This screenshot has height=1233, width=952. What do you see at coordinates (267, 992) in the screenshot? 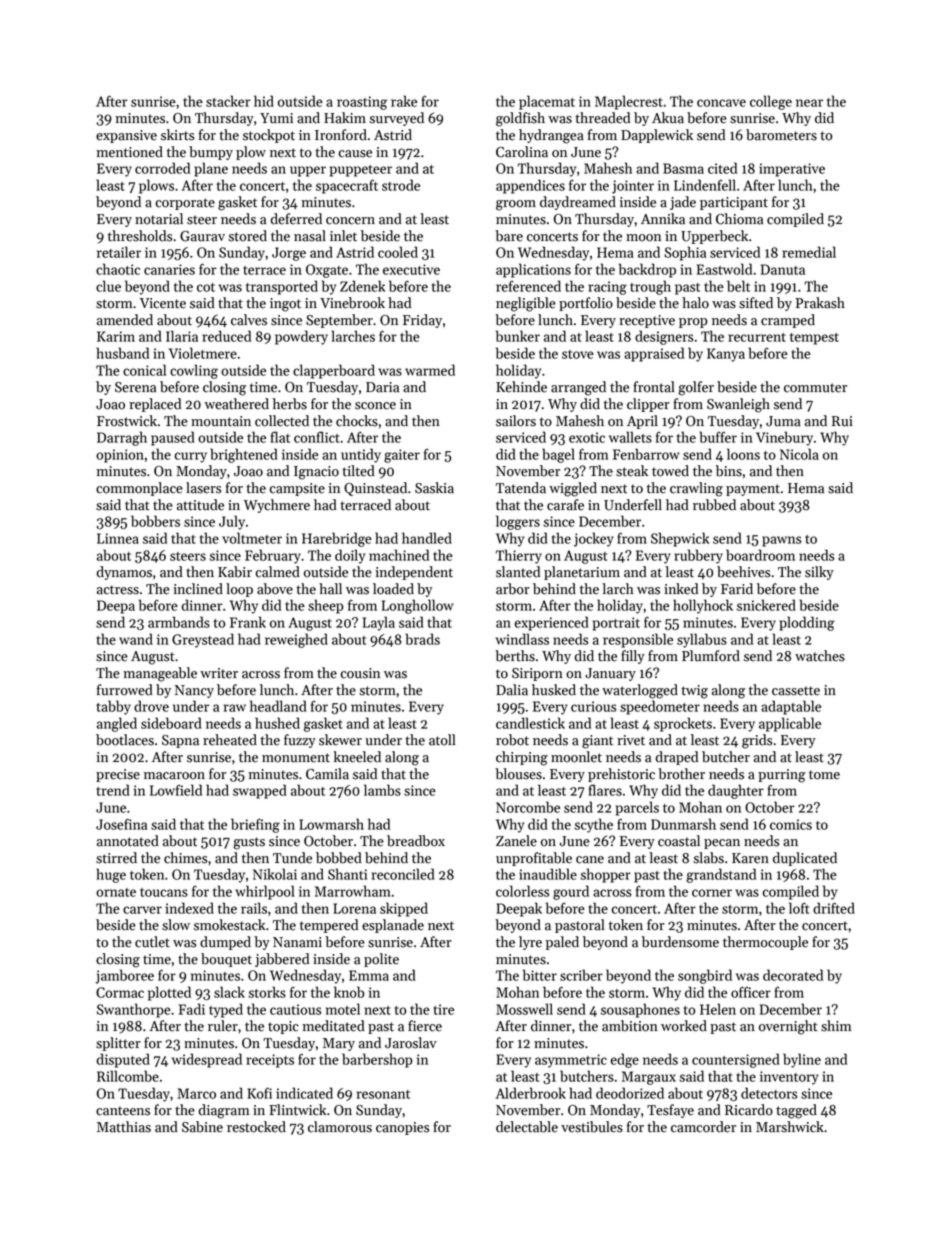
I see `storks` at bounding box center [267, 992].
